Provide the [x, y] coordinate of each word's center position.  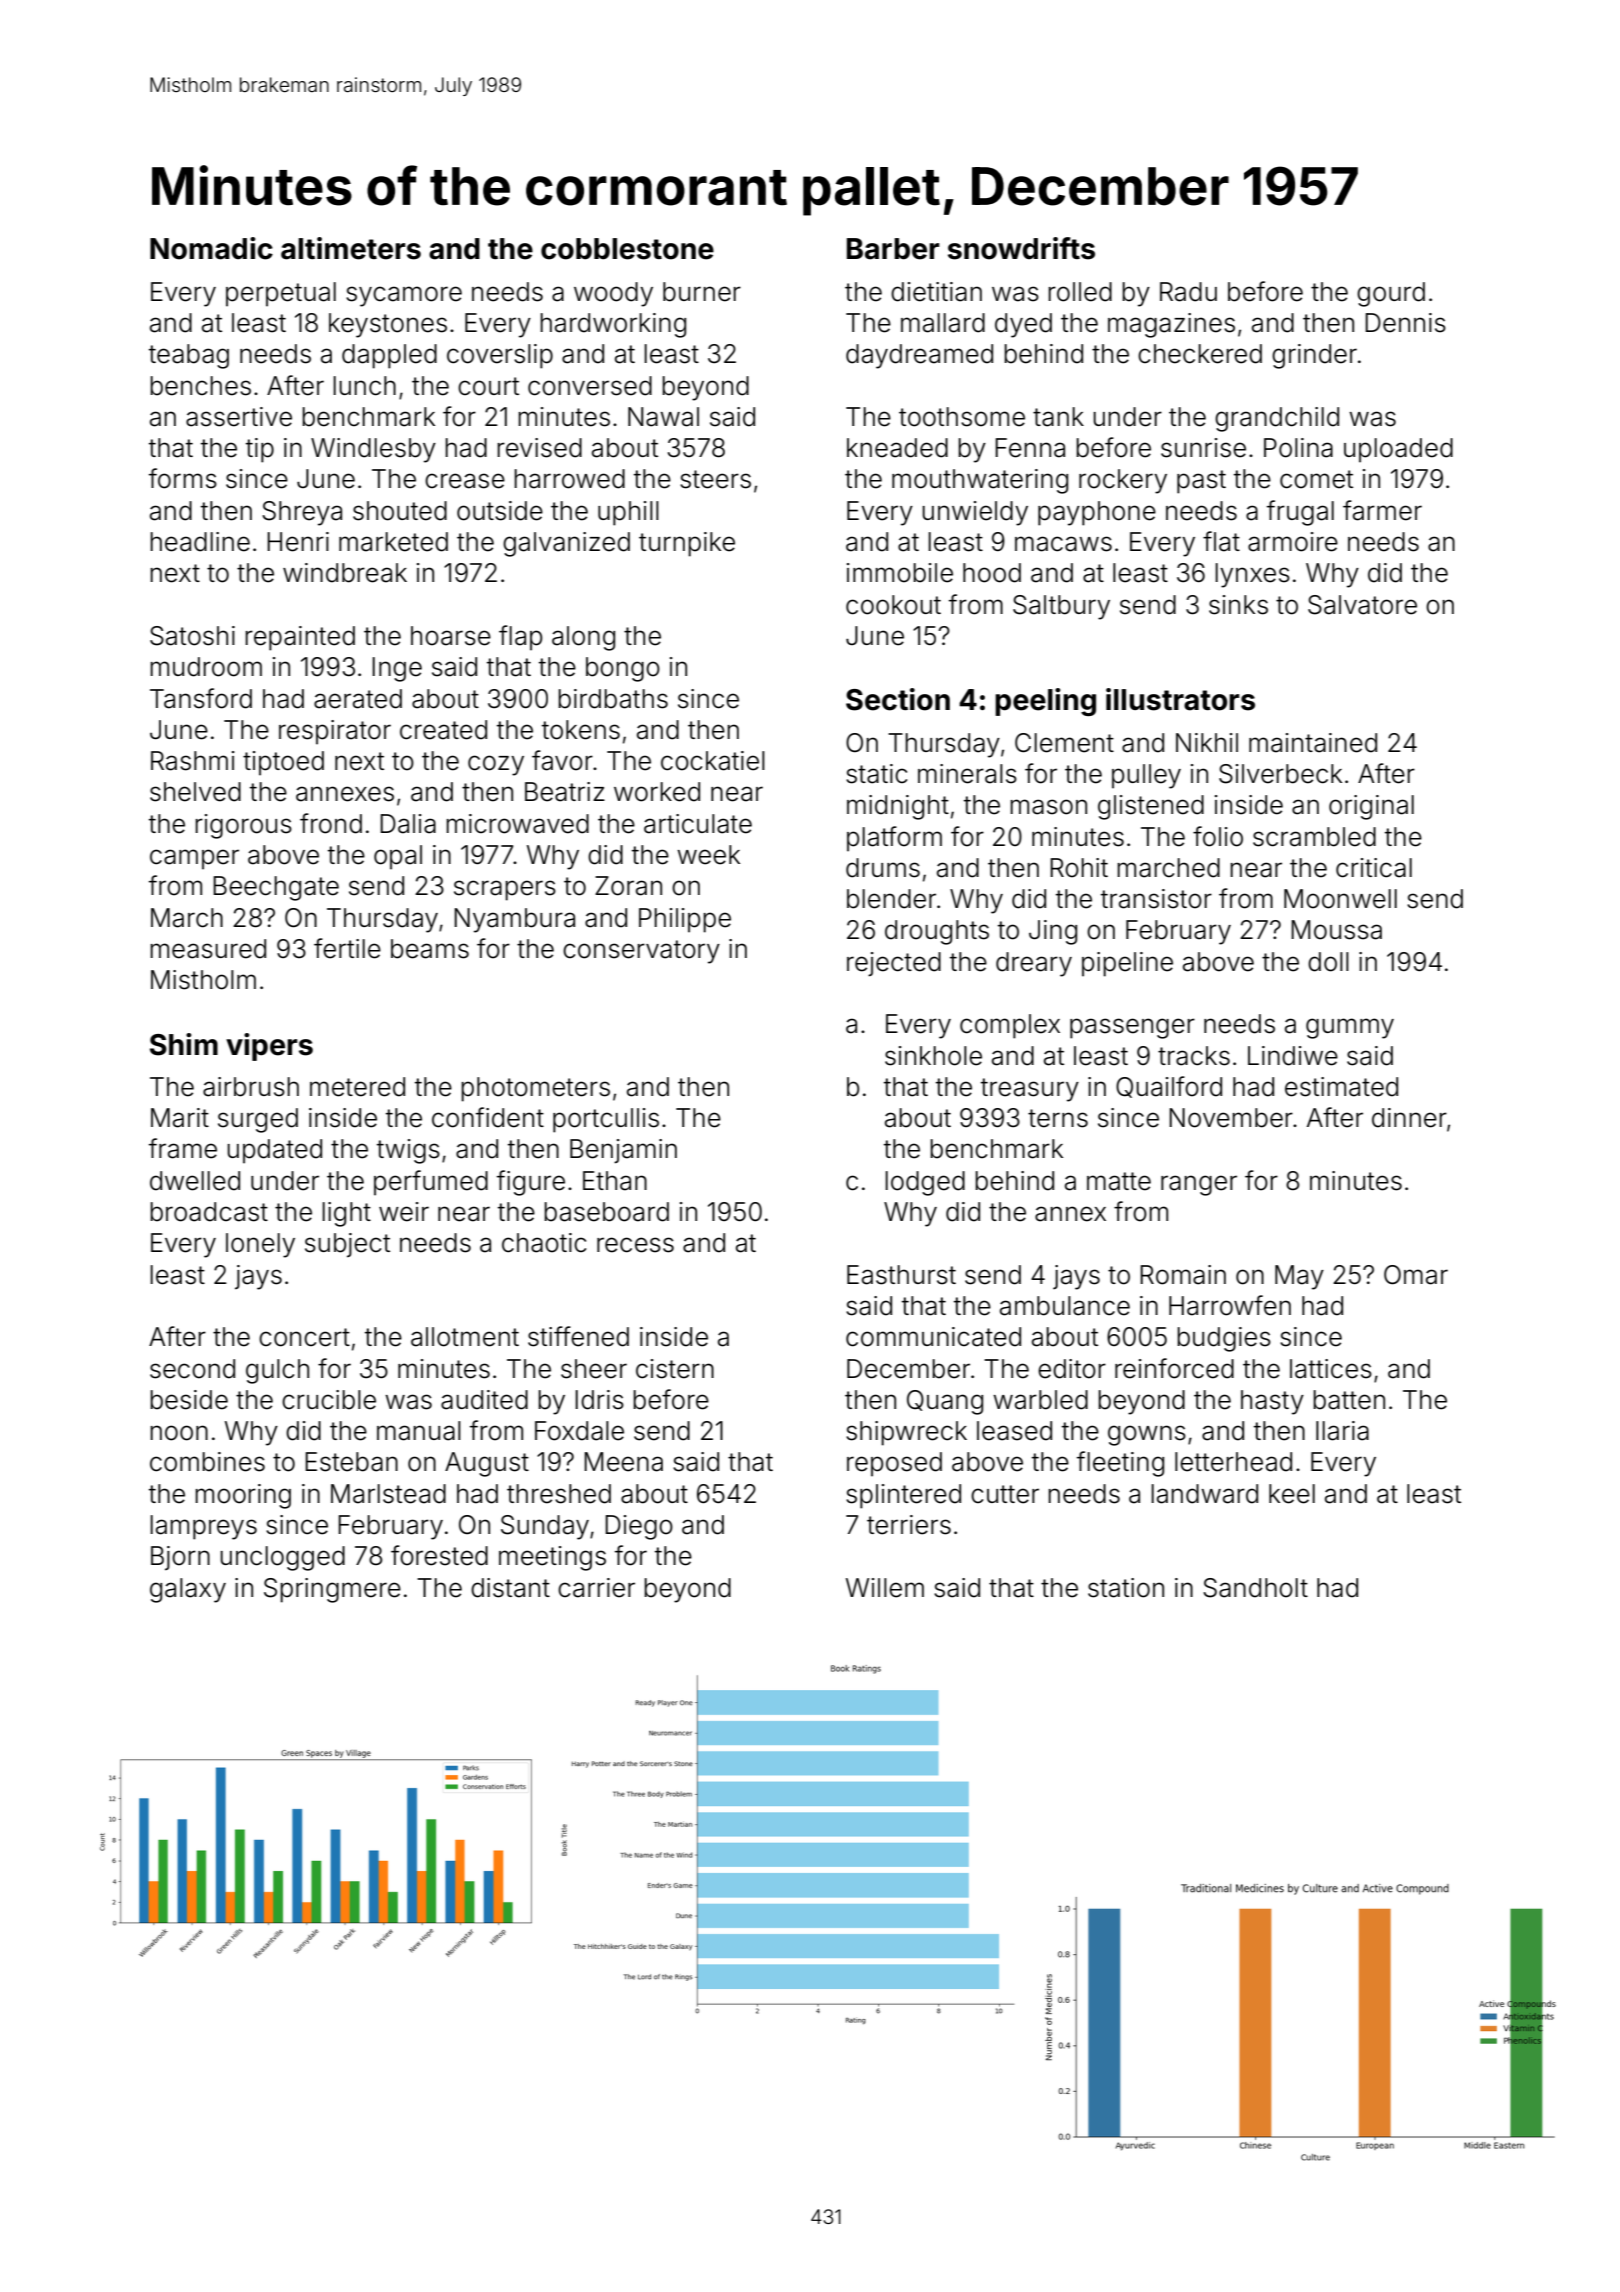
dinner [1409, 1118]
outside [500, 511]
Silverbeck [1280, 774]
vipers [269, 1047]
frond [331, 823]
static [876, 774]
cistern [675, 1369]
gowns [1147, 1435]
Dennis [1405, 323]
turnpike [687, 544]
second [192, 1369]
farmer [1382, 510]
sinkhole [933, 1056]
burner [702, 292]
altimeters [351, 248]
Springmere [332, 1590]
